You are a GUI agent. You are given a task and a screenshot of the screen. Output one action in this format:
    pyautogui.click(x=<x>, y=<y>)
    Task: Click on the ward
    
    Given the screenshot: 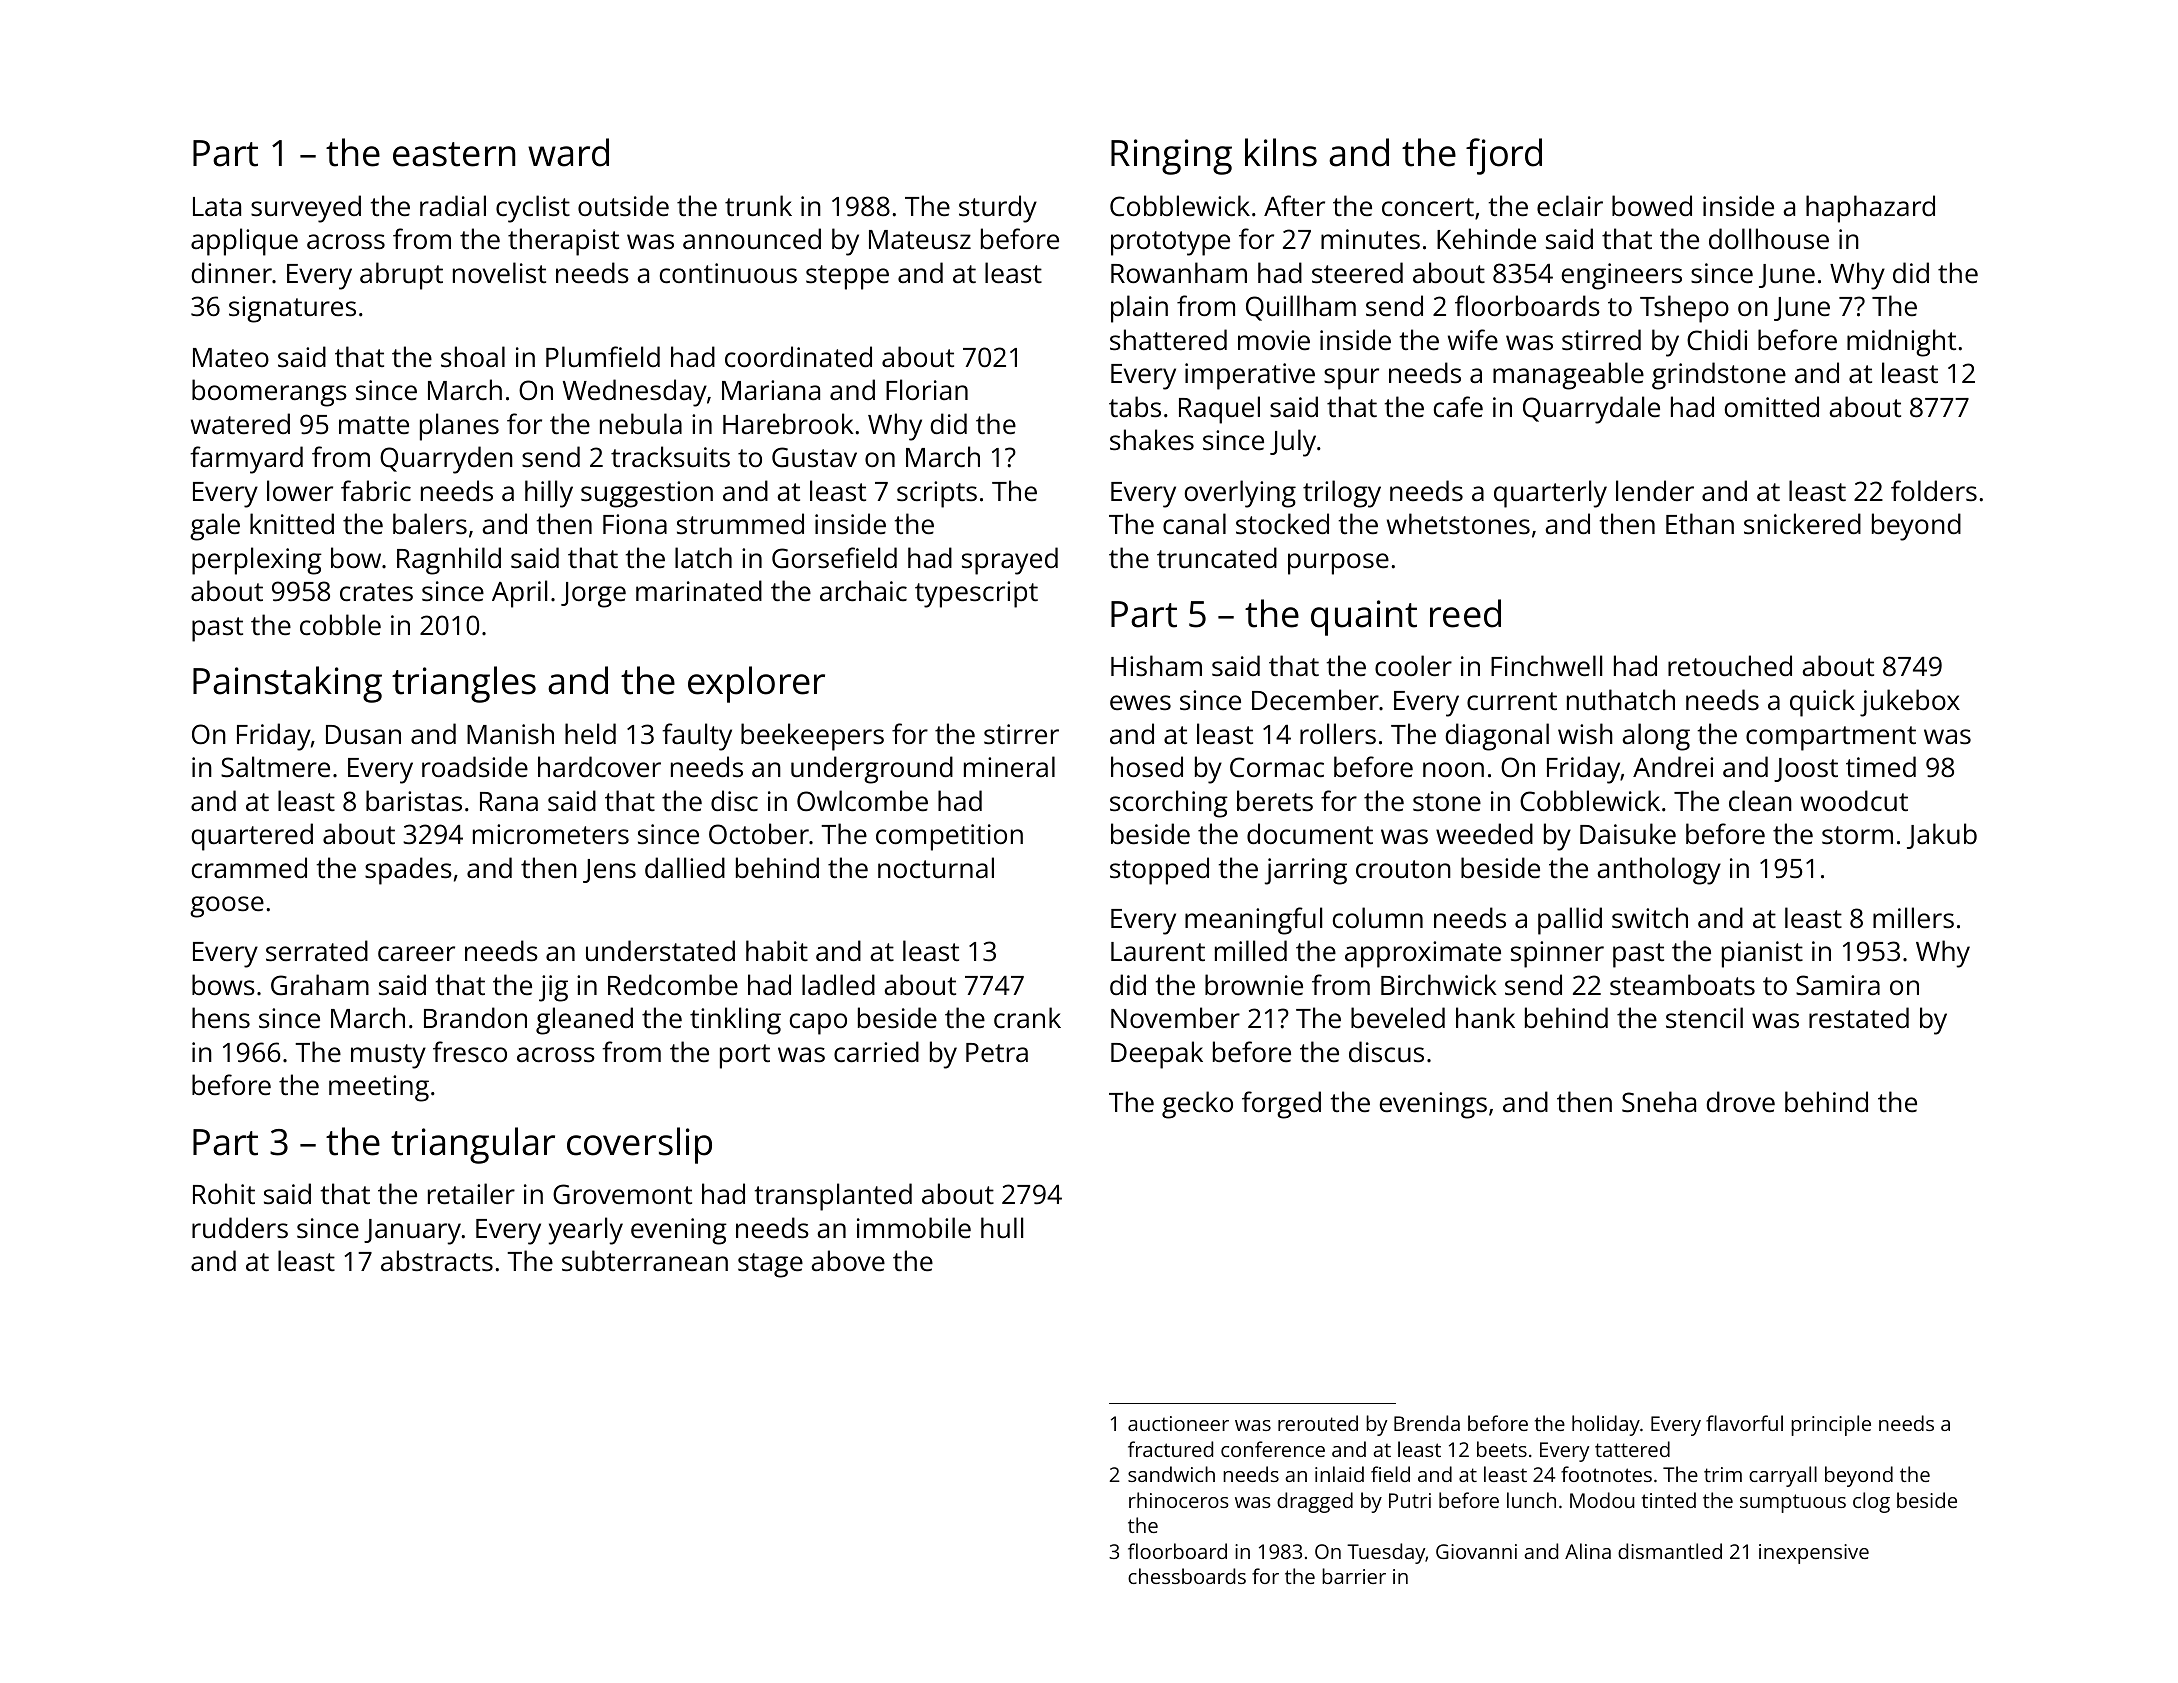 What is the action you would take?
    pyautogui.click(x=568, y=152)
